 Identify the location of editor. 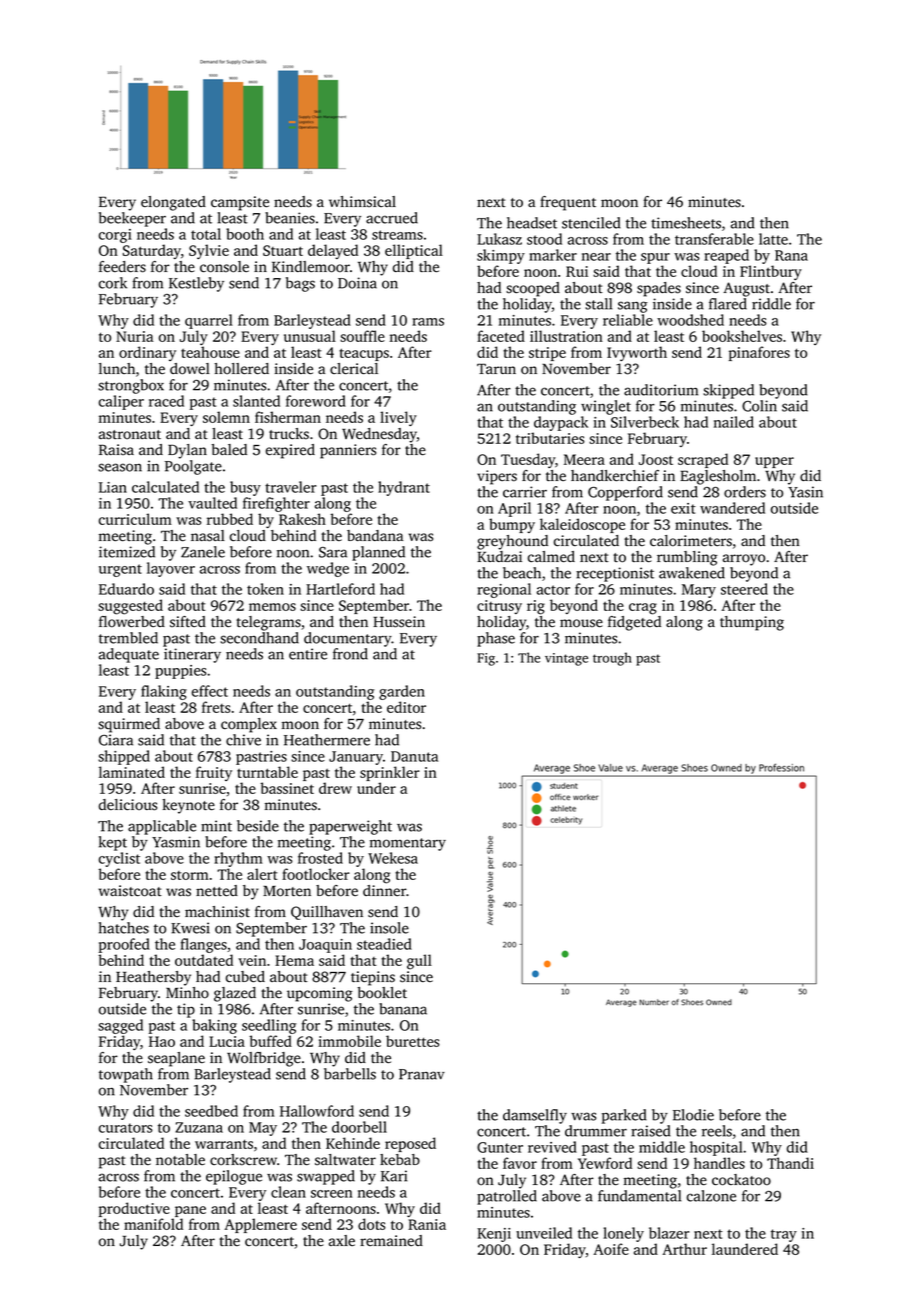
(406, 707).
